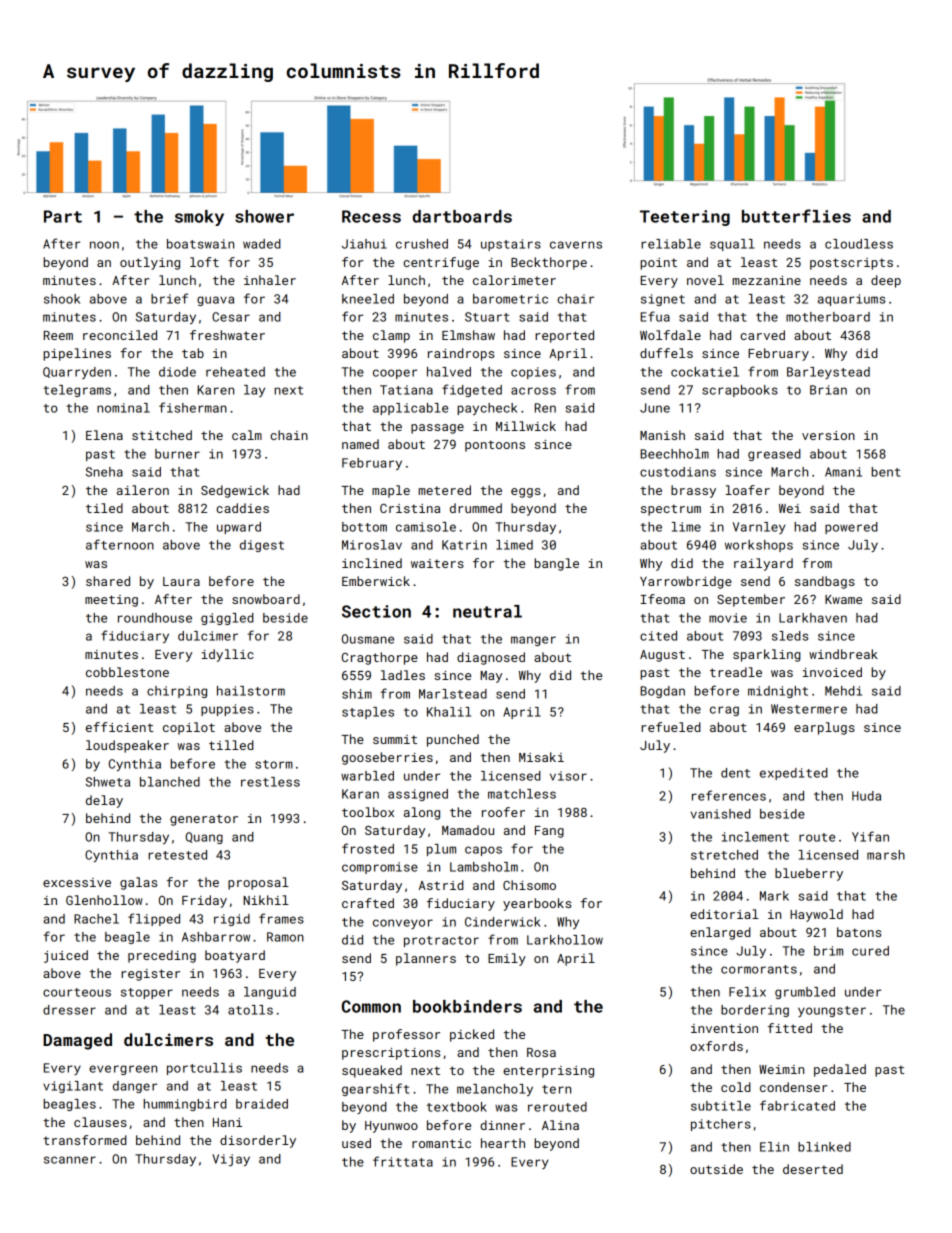  I want to click on dartboards, so click(462, 216).
